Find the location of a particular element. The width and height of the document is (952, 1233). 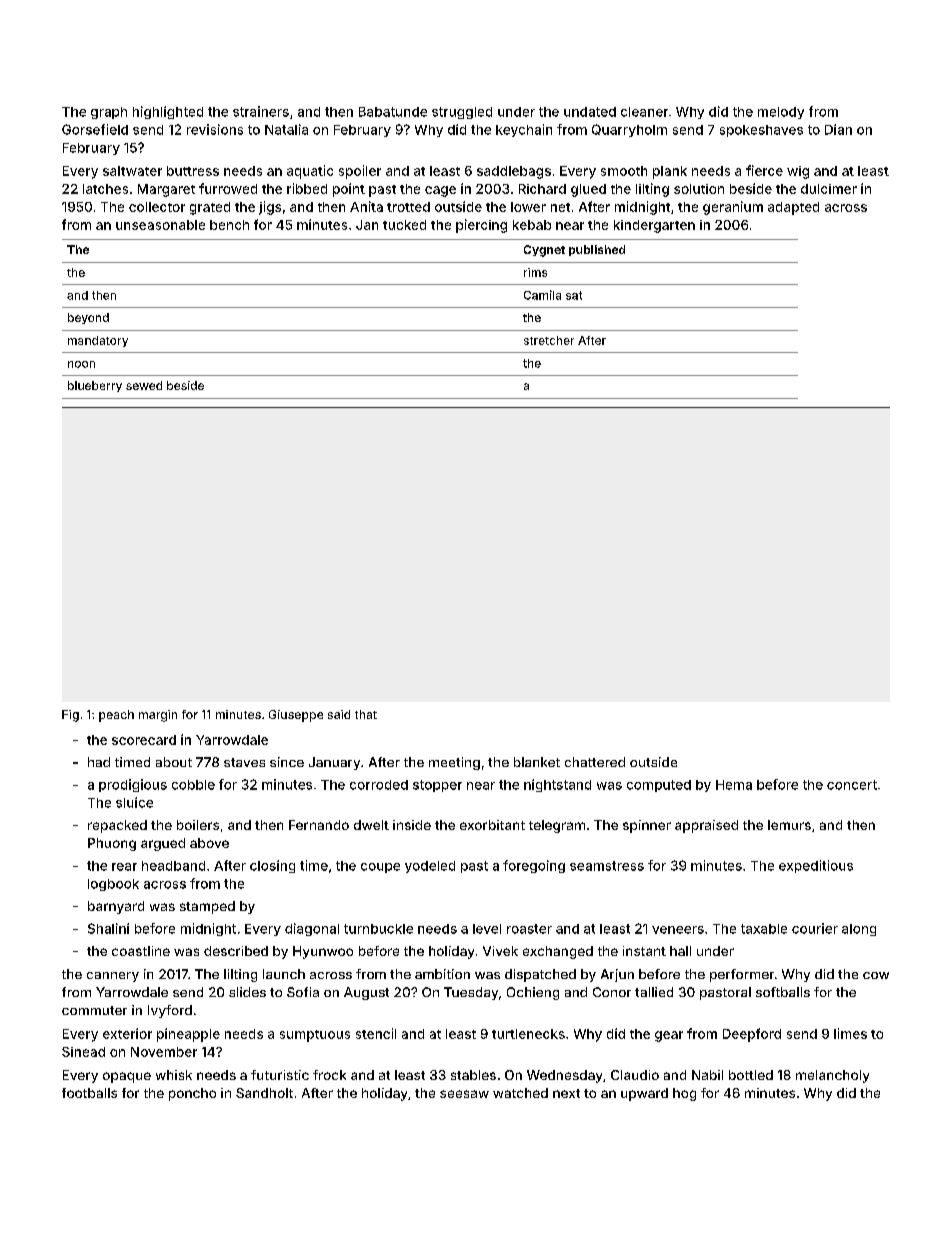

chattered is located at coordinates (595, 762).
